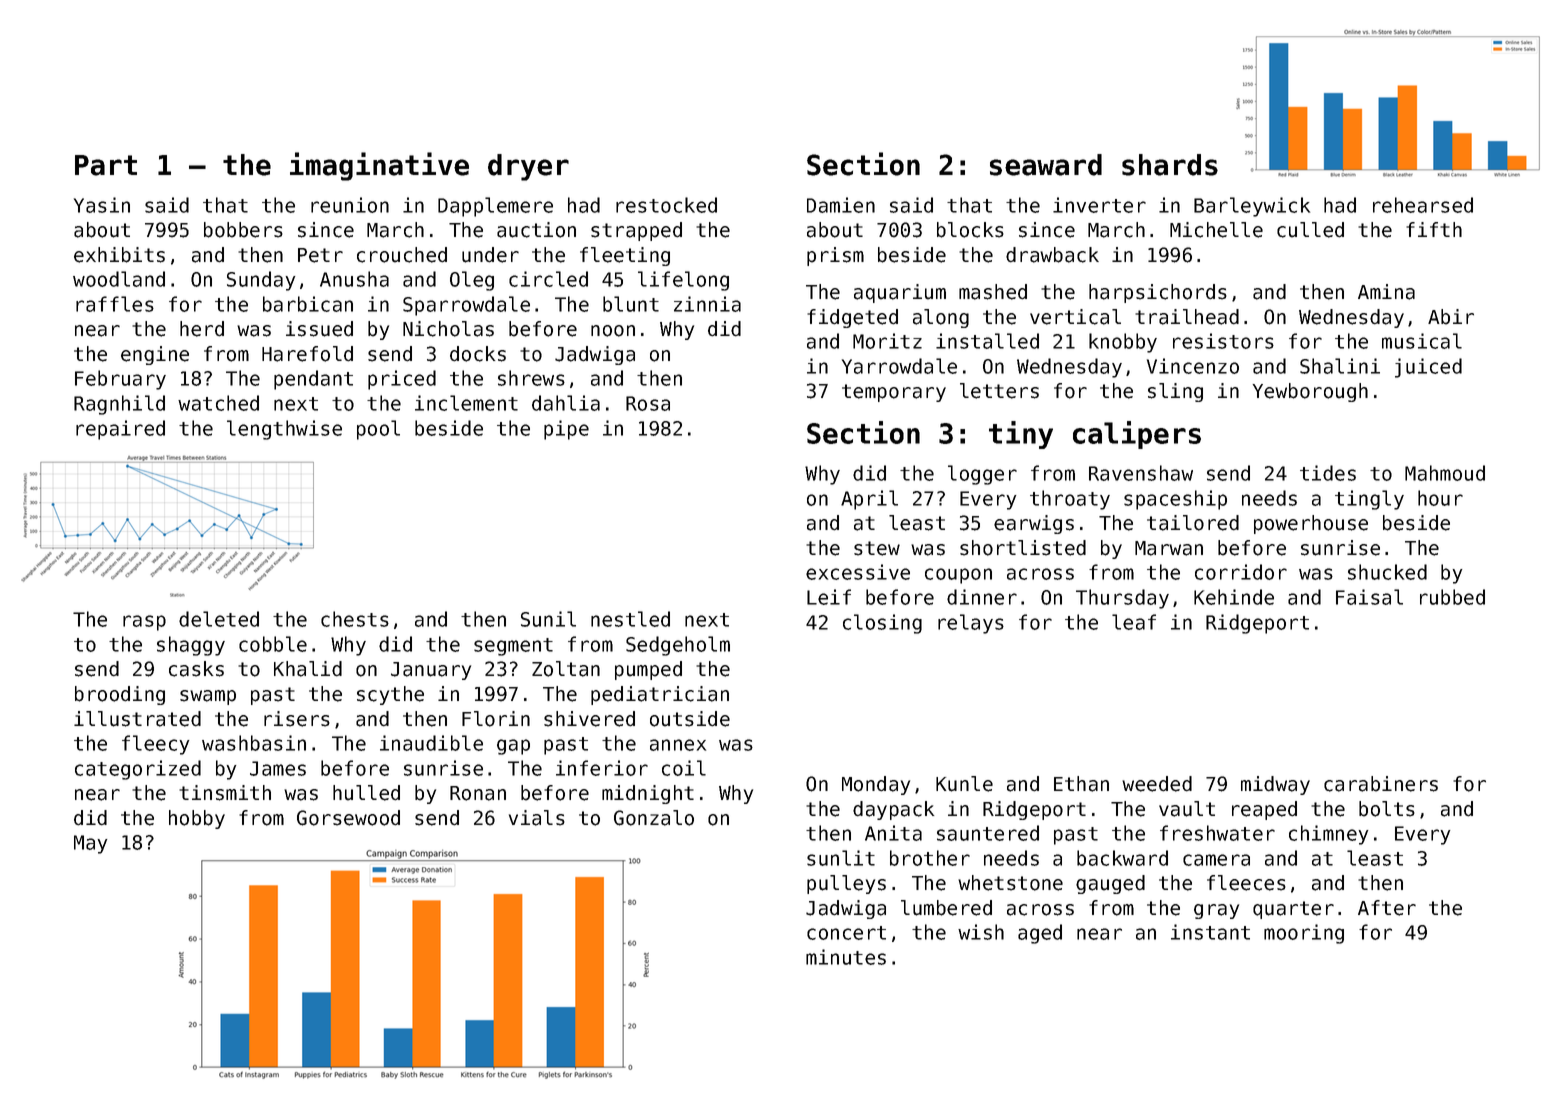 The width and height of the document is (1564, 1106). What do you see at coordinates (202, 329) in the document?
I see `herd` at bounding box center [202, 329].
